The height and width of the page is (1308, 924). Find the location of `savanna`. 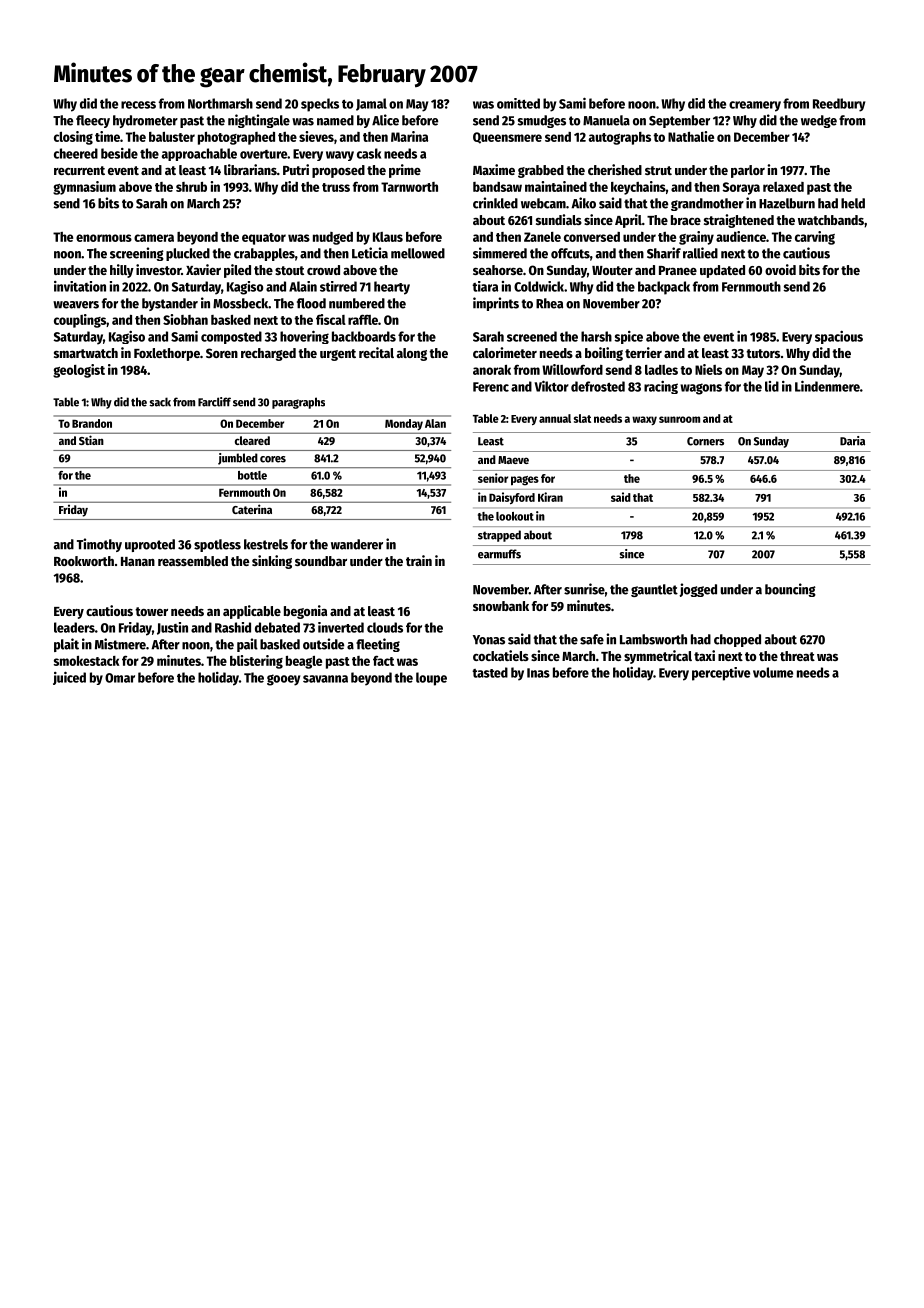

savanna is located at coordinates (325, 679).
